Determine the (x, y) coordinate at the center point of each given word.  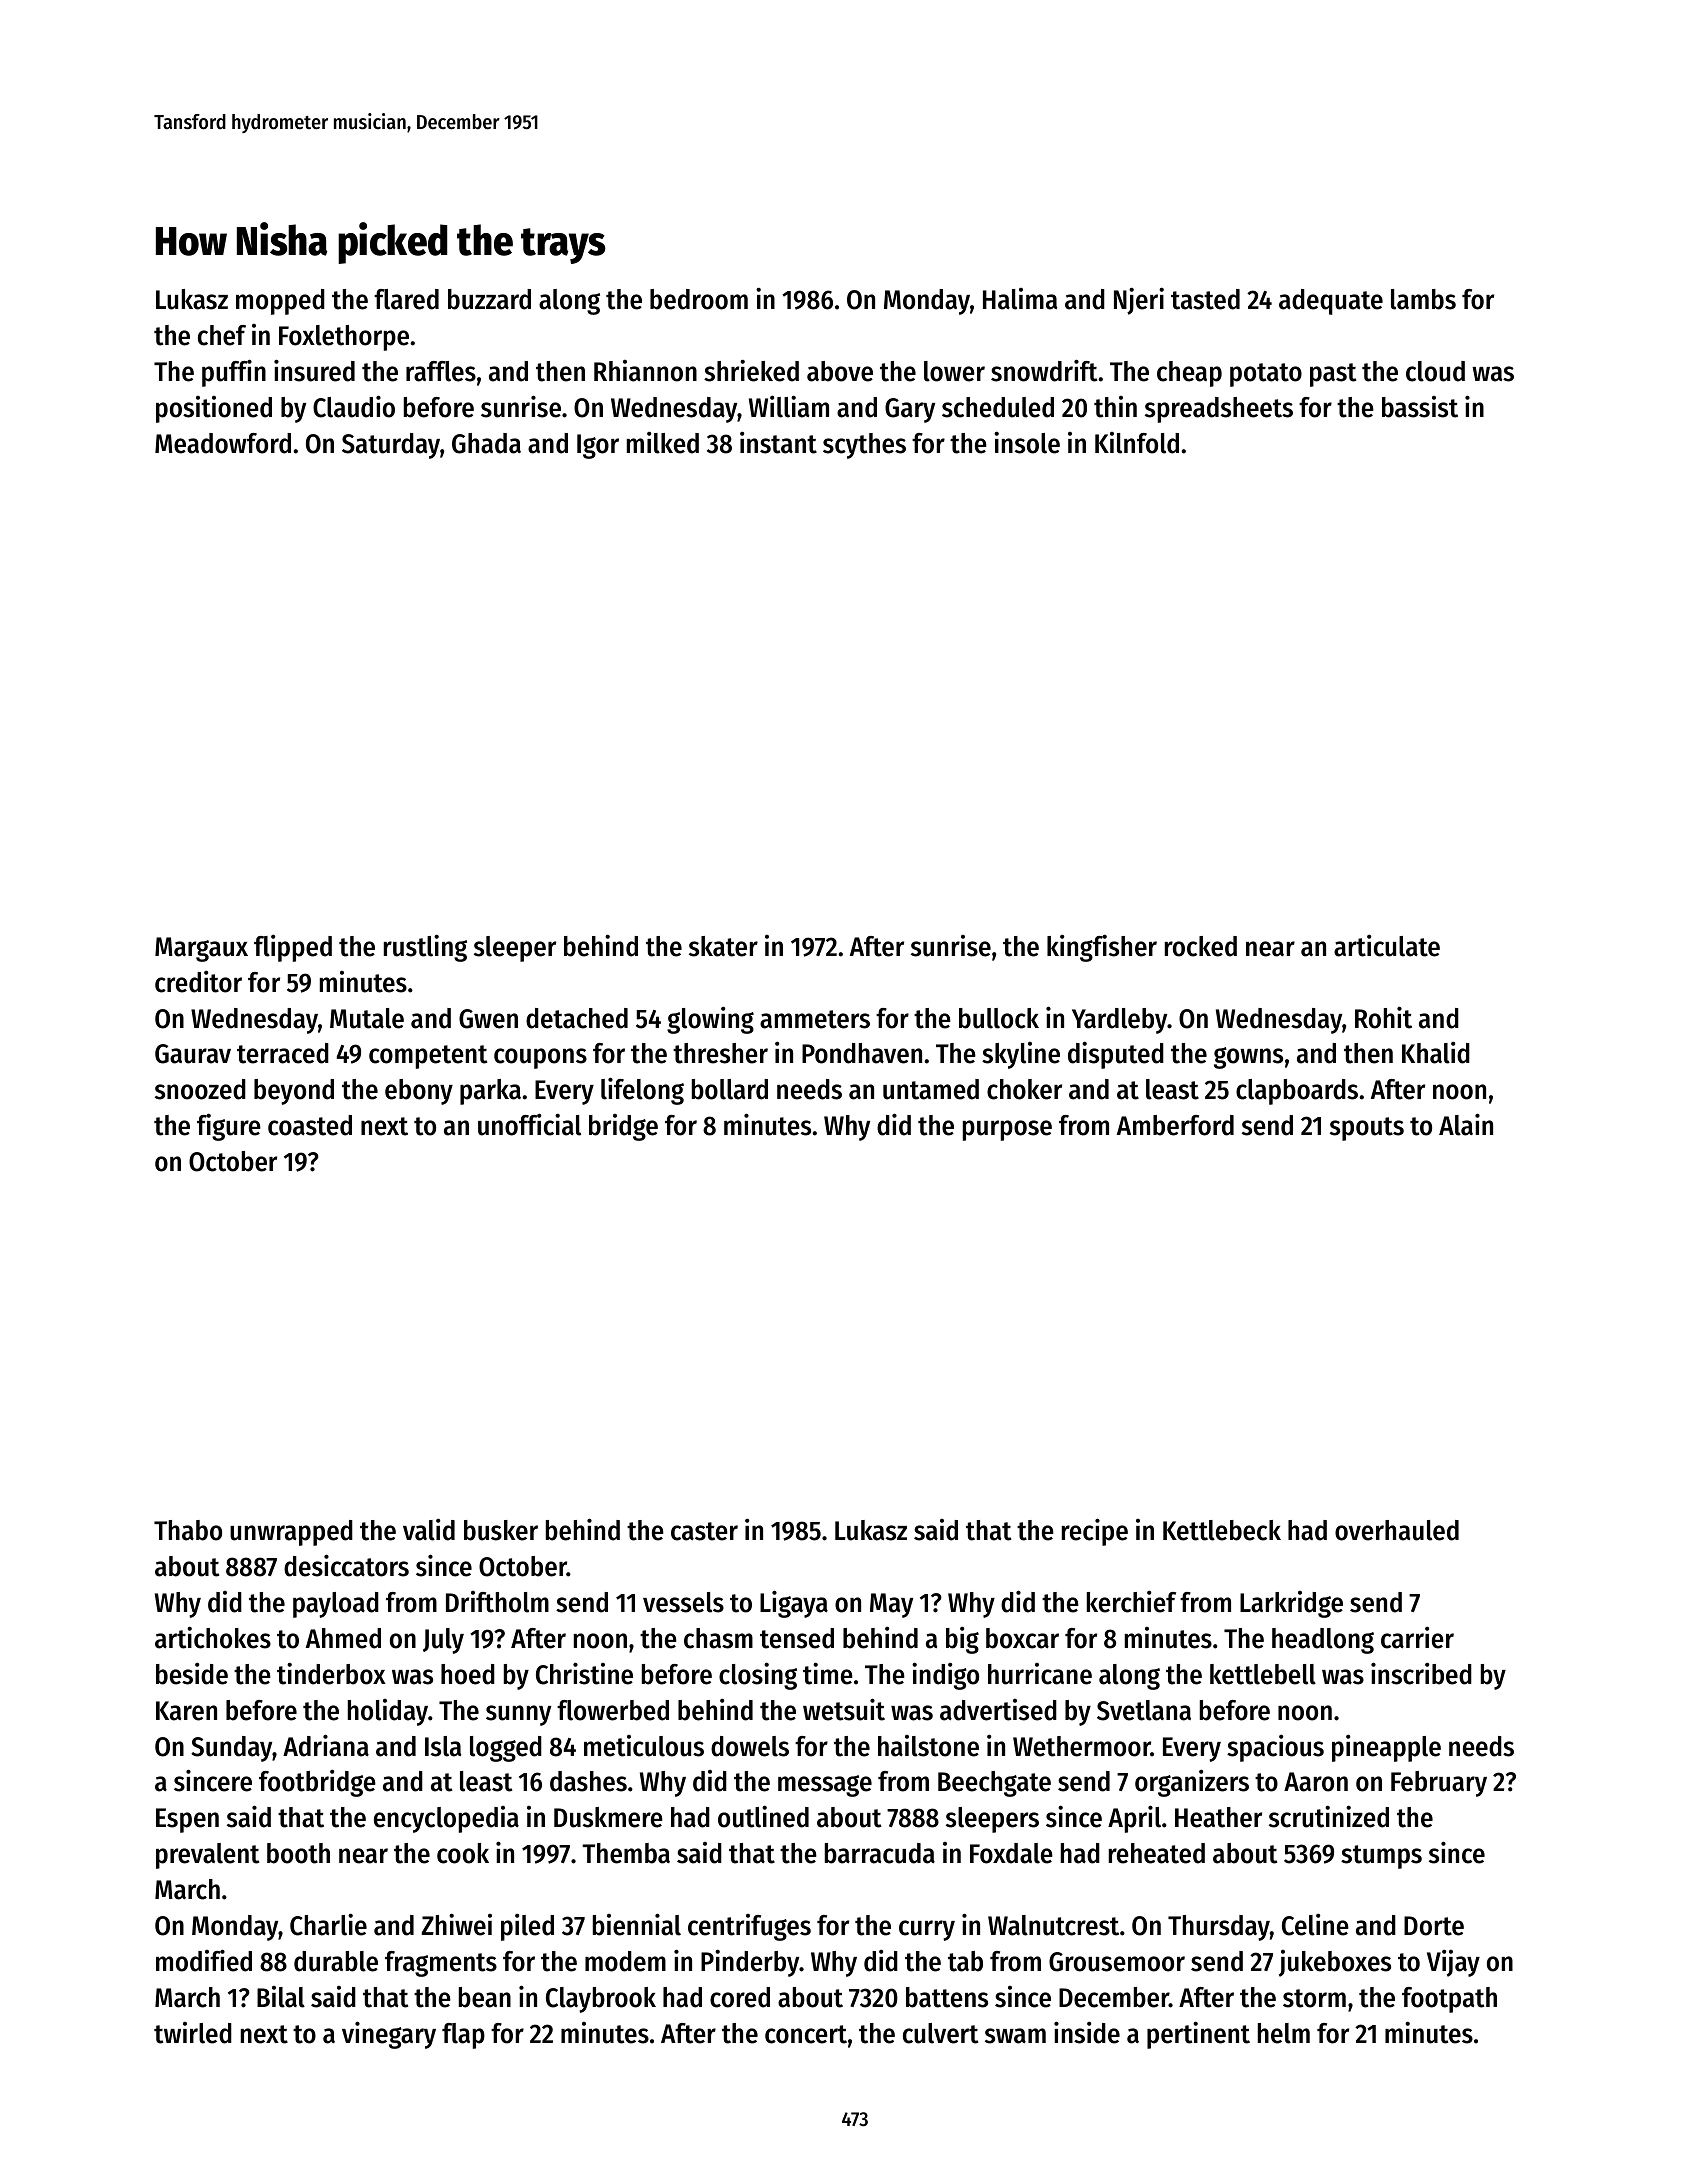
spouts (1367, 1129)
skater (723, 946)
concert (806, 2034)
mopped (280, 302)
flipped (293, 948)
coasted (310, 1125)
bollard (730, 1089)
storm (1314, 1998)
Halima (1020, 299)
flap (463, 2036)
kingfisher (1102, 948)
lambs (1423, 299)
